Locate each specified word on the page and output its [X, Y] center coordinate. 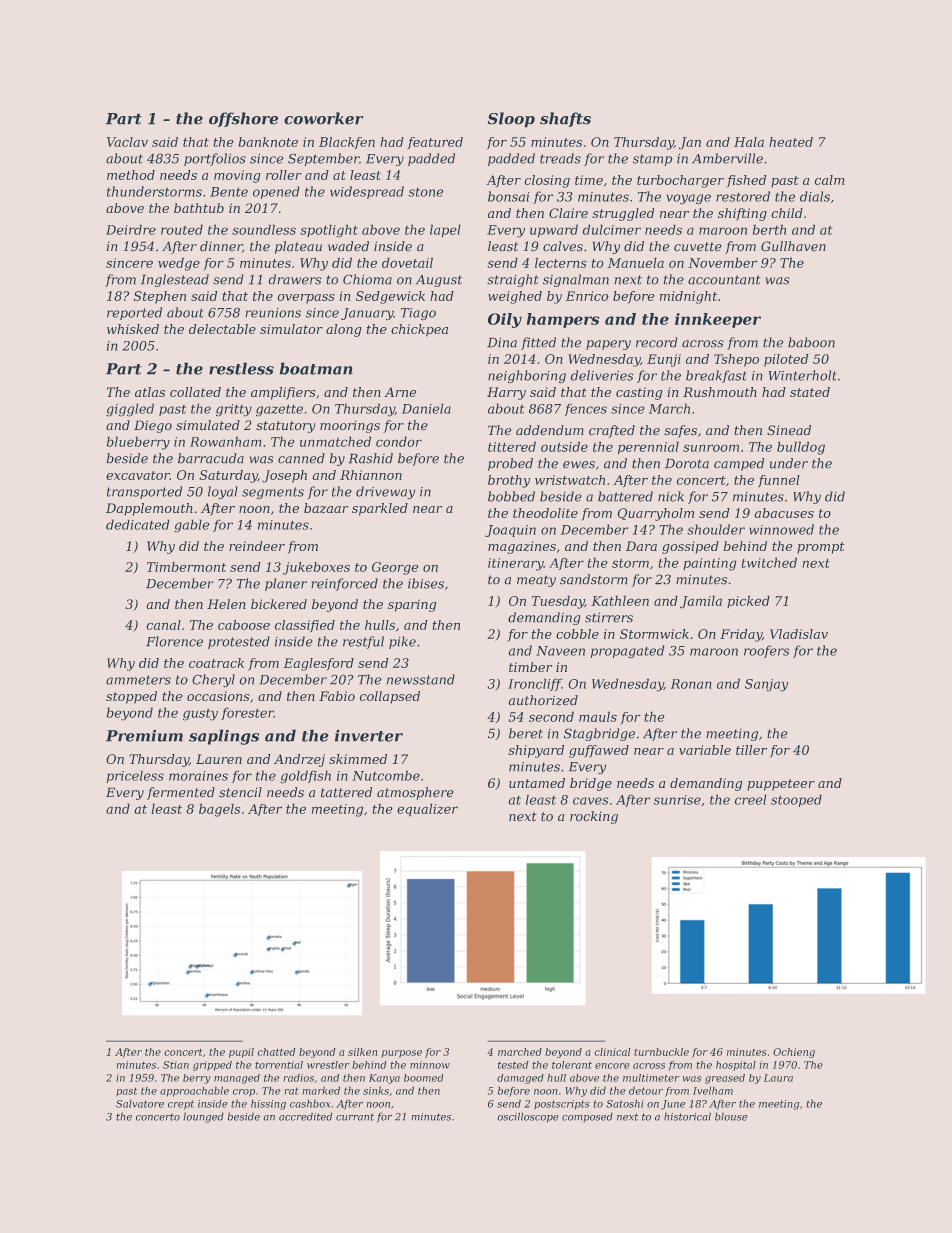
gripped [212, 1066]
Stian [176, 1065]
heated [791, 142]
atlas [150, 392]
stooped [796, 801]
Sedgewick [390, 297]
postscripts [562, 1105]
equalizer [427, 810]
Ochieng [794, 1053]
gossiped [690, 547]
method [131, 175]
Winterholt [802, 375]
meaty [536, 581]
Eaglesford [319, 664]
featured [435, 143]
